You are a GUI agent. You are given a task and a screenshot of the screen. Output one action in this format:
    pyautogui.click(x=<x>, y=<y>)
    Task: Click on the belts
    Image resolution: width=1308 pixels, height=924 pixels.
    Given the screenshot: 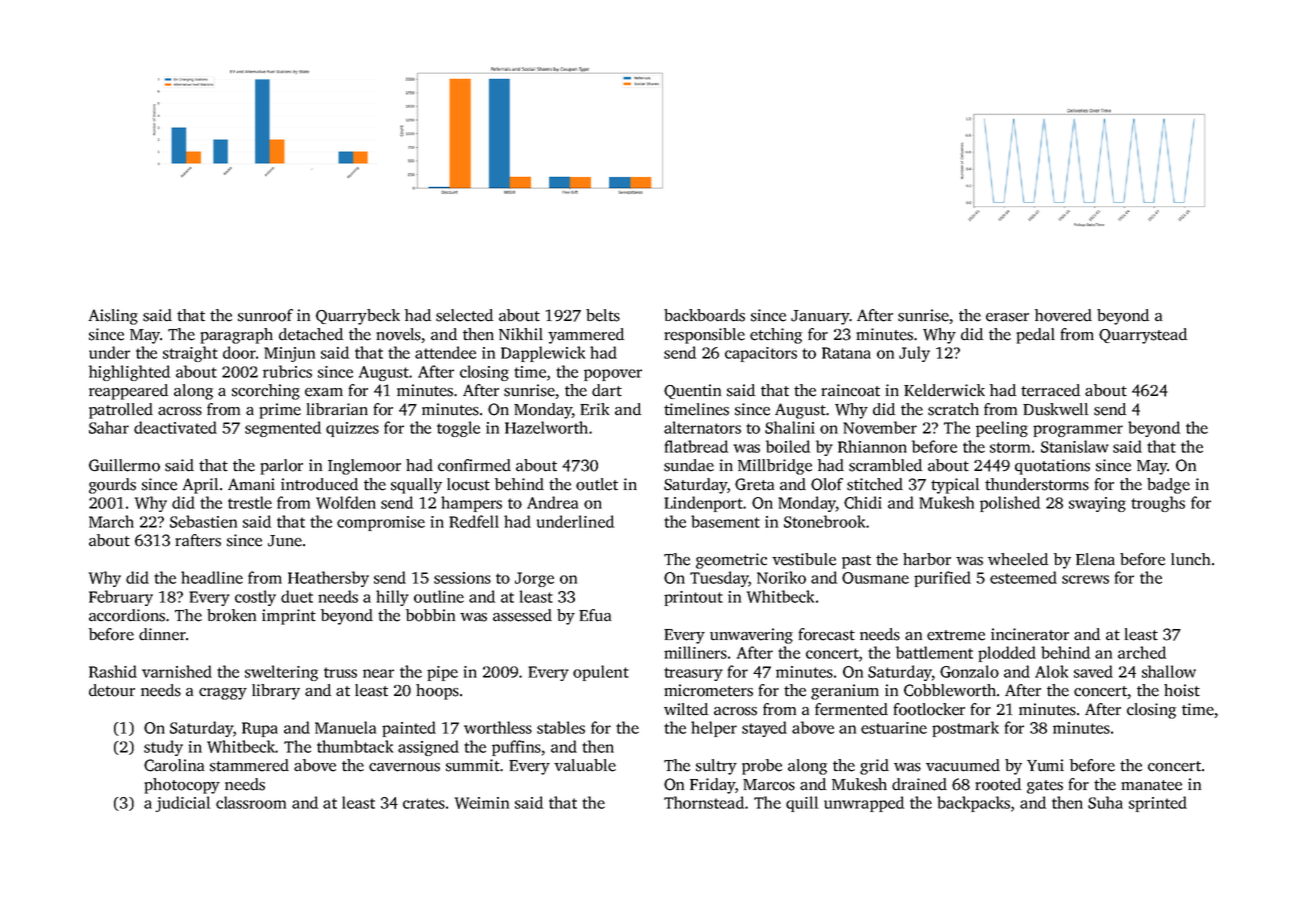 What is the action you would take?
    pyautogui.click(x=603, y=315)
